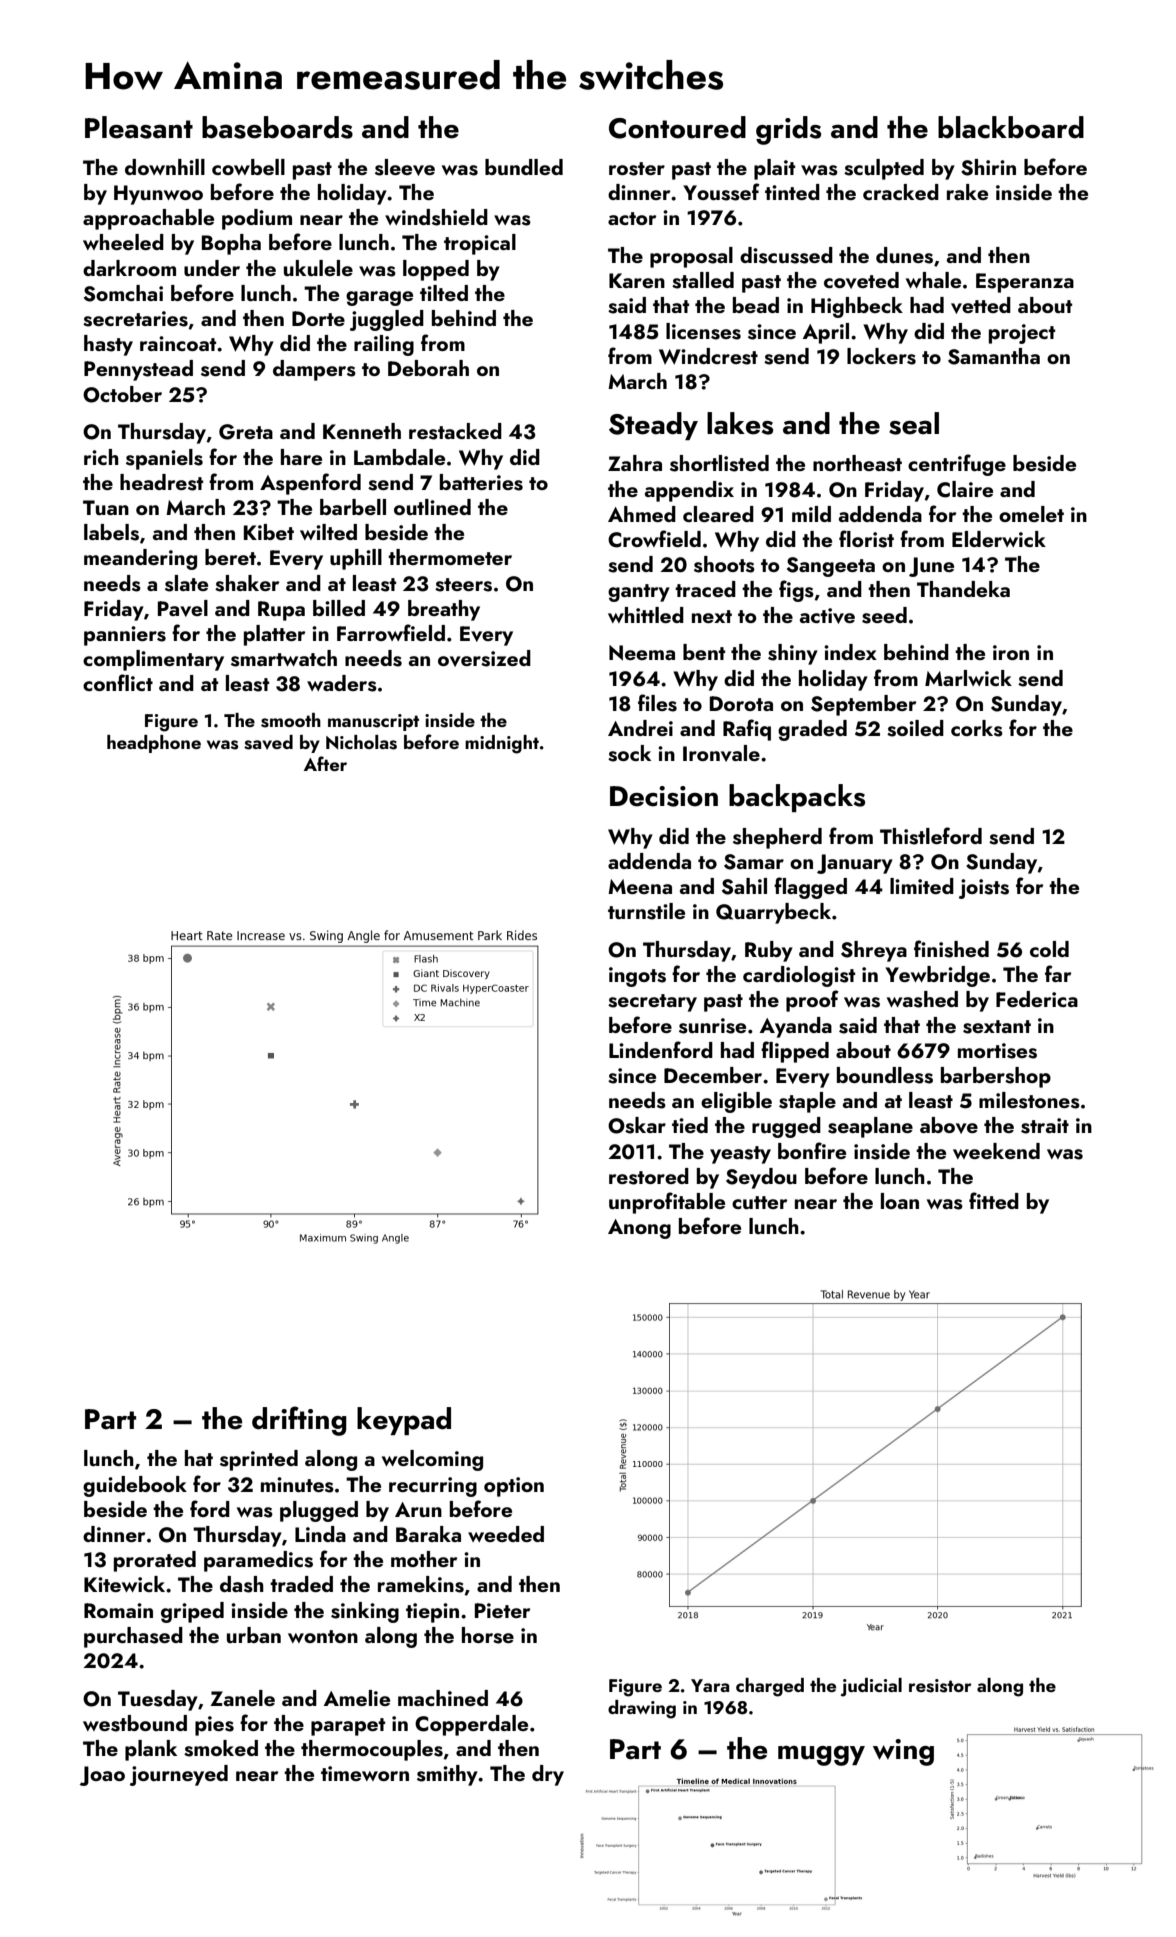  What do you see at coordinates (325, 763) in the document?
I see `After` at bounding box center [325, 763].
